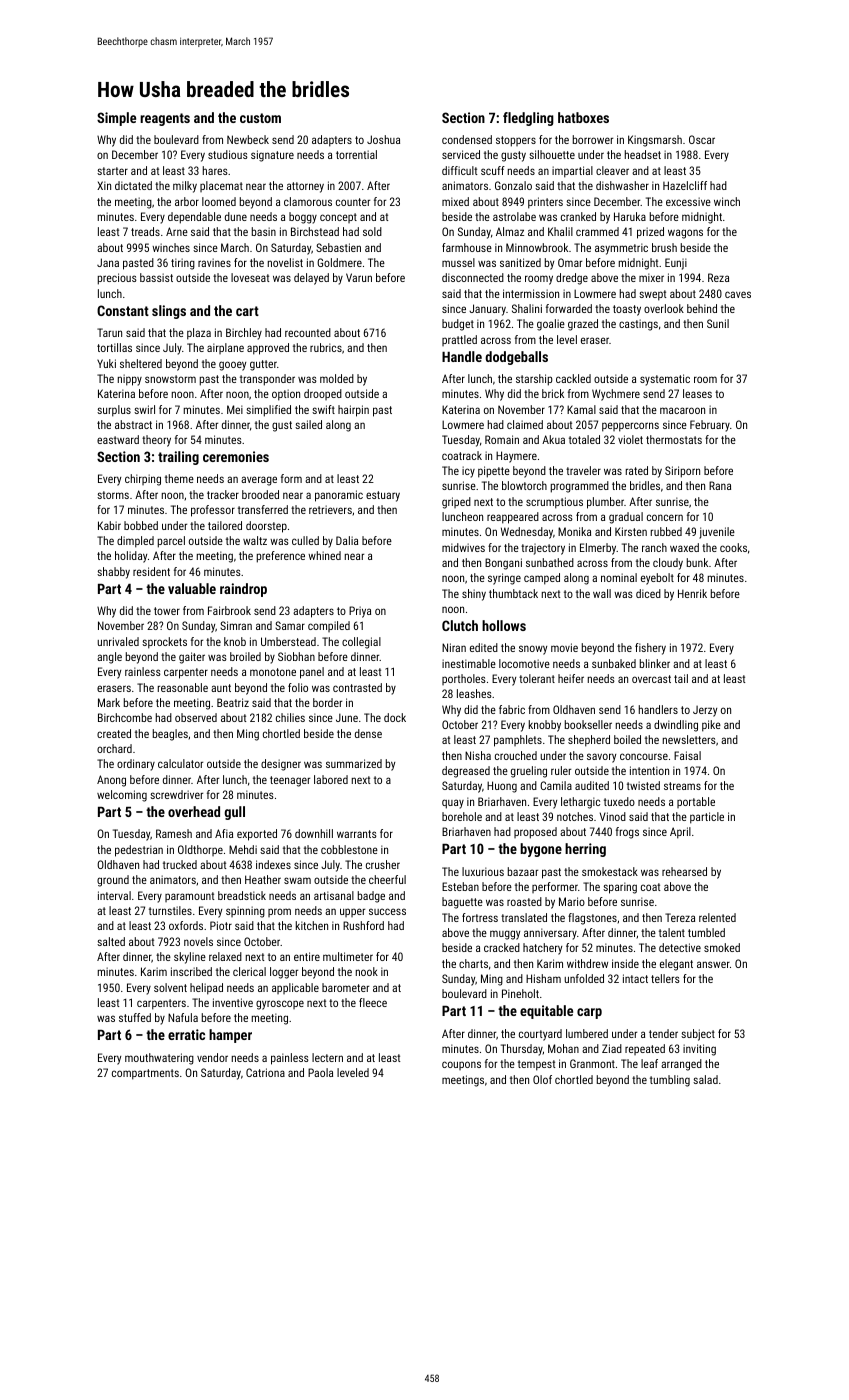  I want to click on turnstiles, so click(170, 910).
